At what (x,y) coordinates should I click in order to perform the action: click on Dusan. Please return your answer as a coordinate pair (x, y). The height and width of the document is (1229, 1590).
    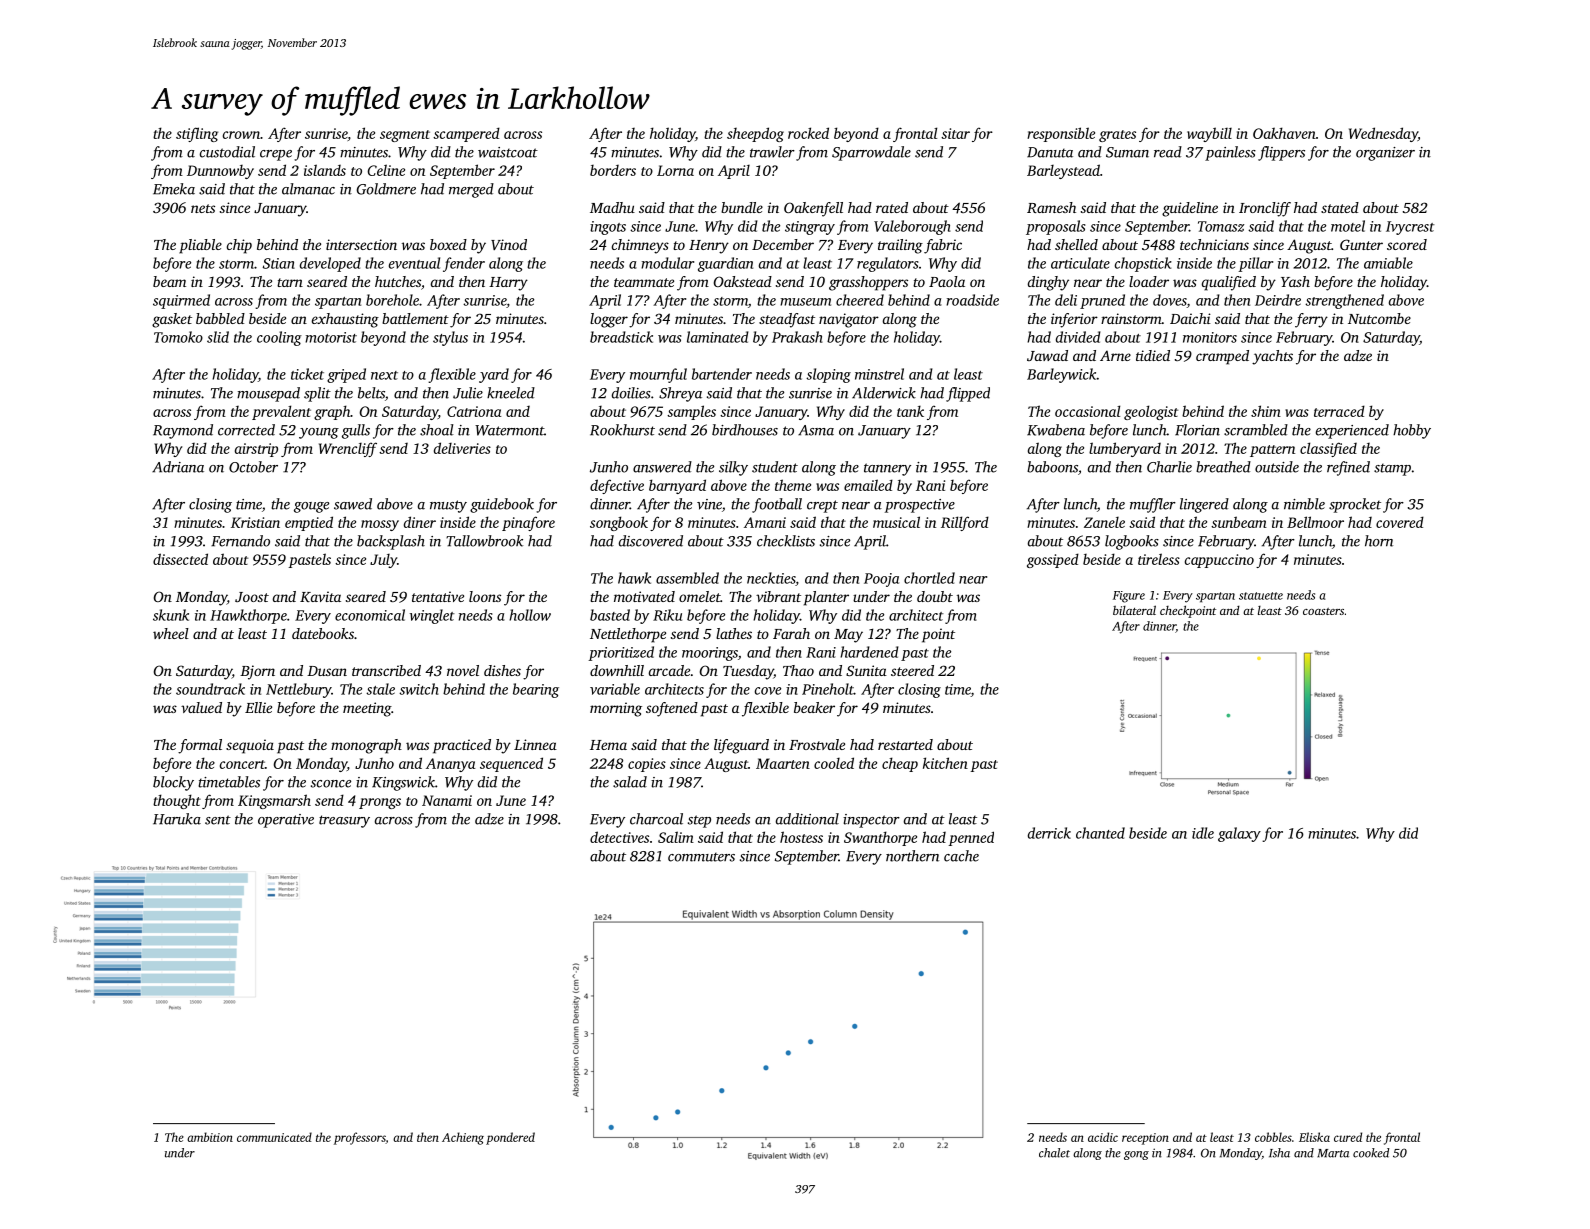
    Looking at the image, I should click on (327, 671).
